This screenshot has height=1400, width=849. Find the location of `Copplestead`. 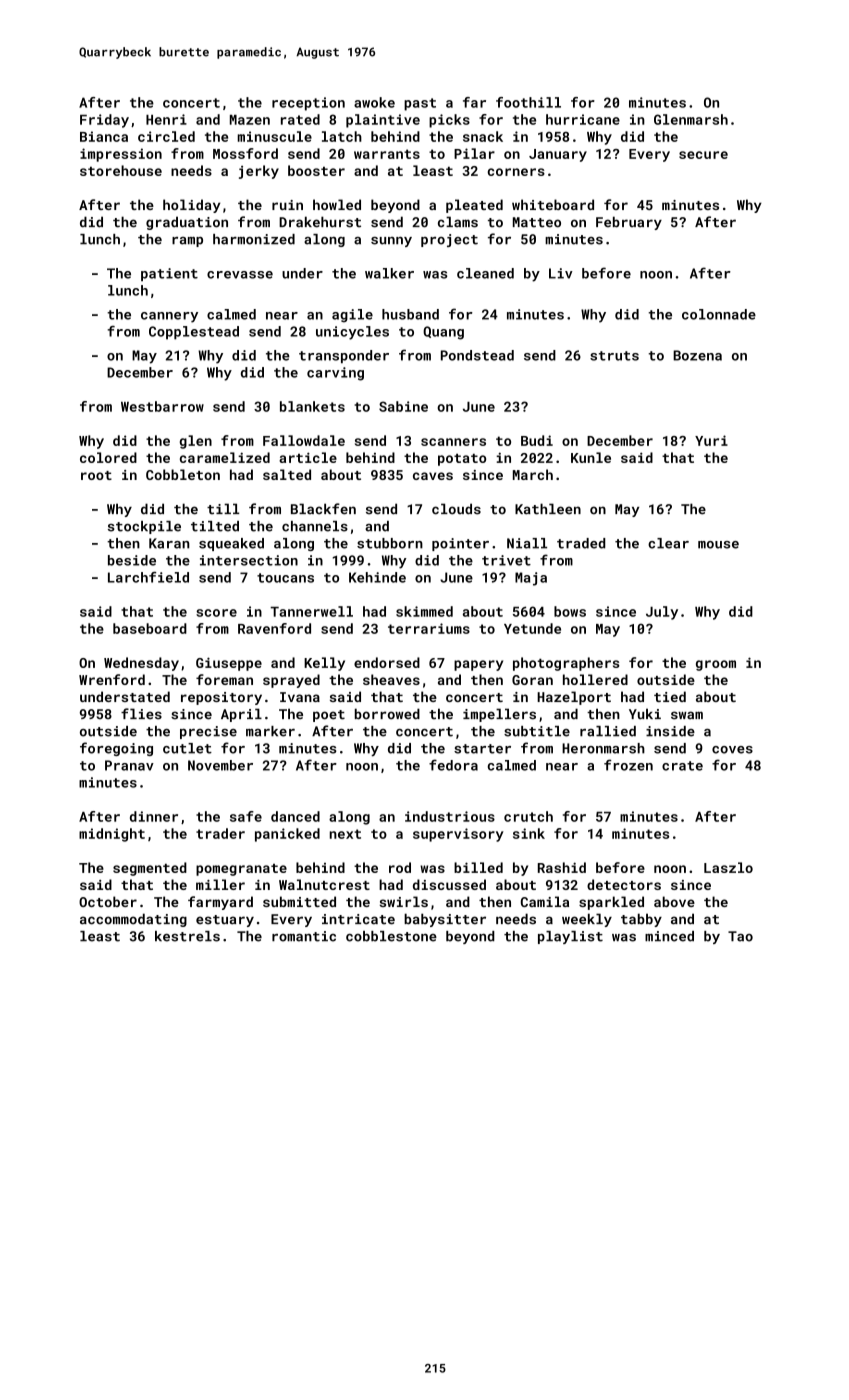

Copplestead is located at coordinates (194, 333).
